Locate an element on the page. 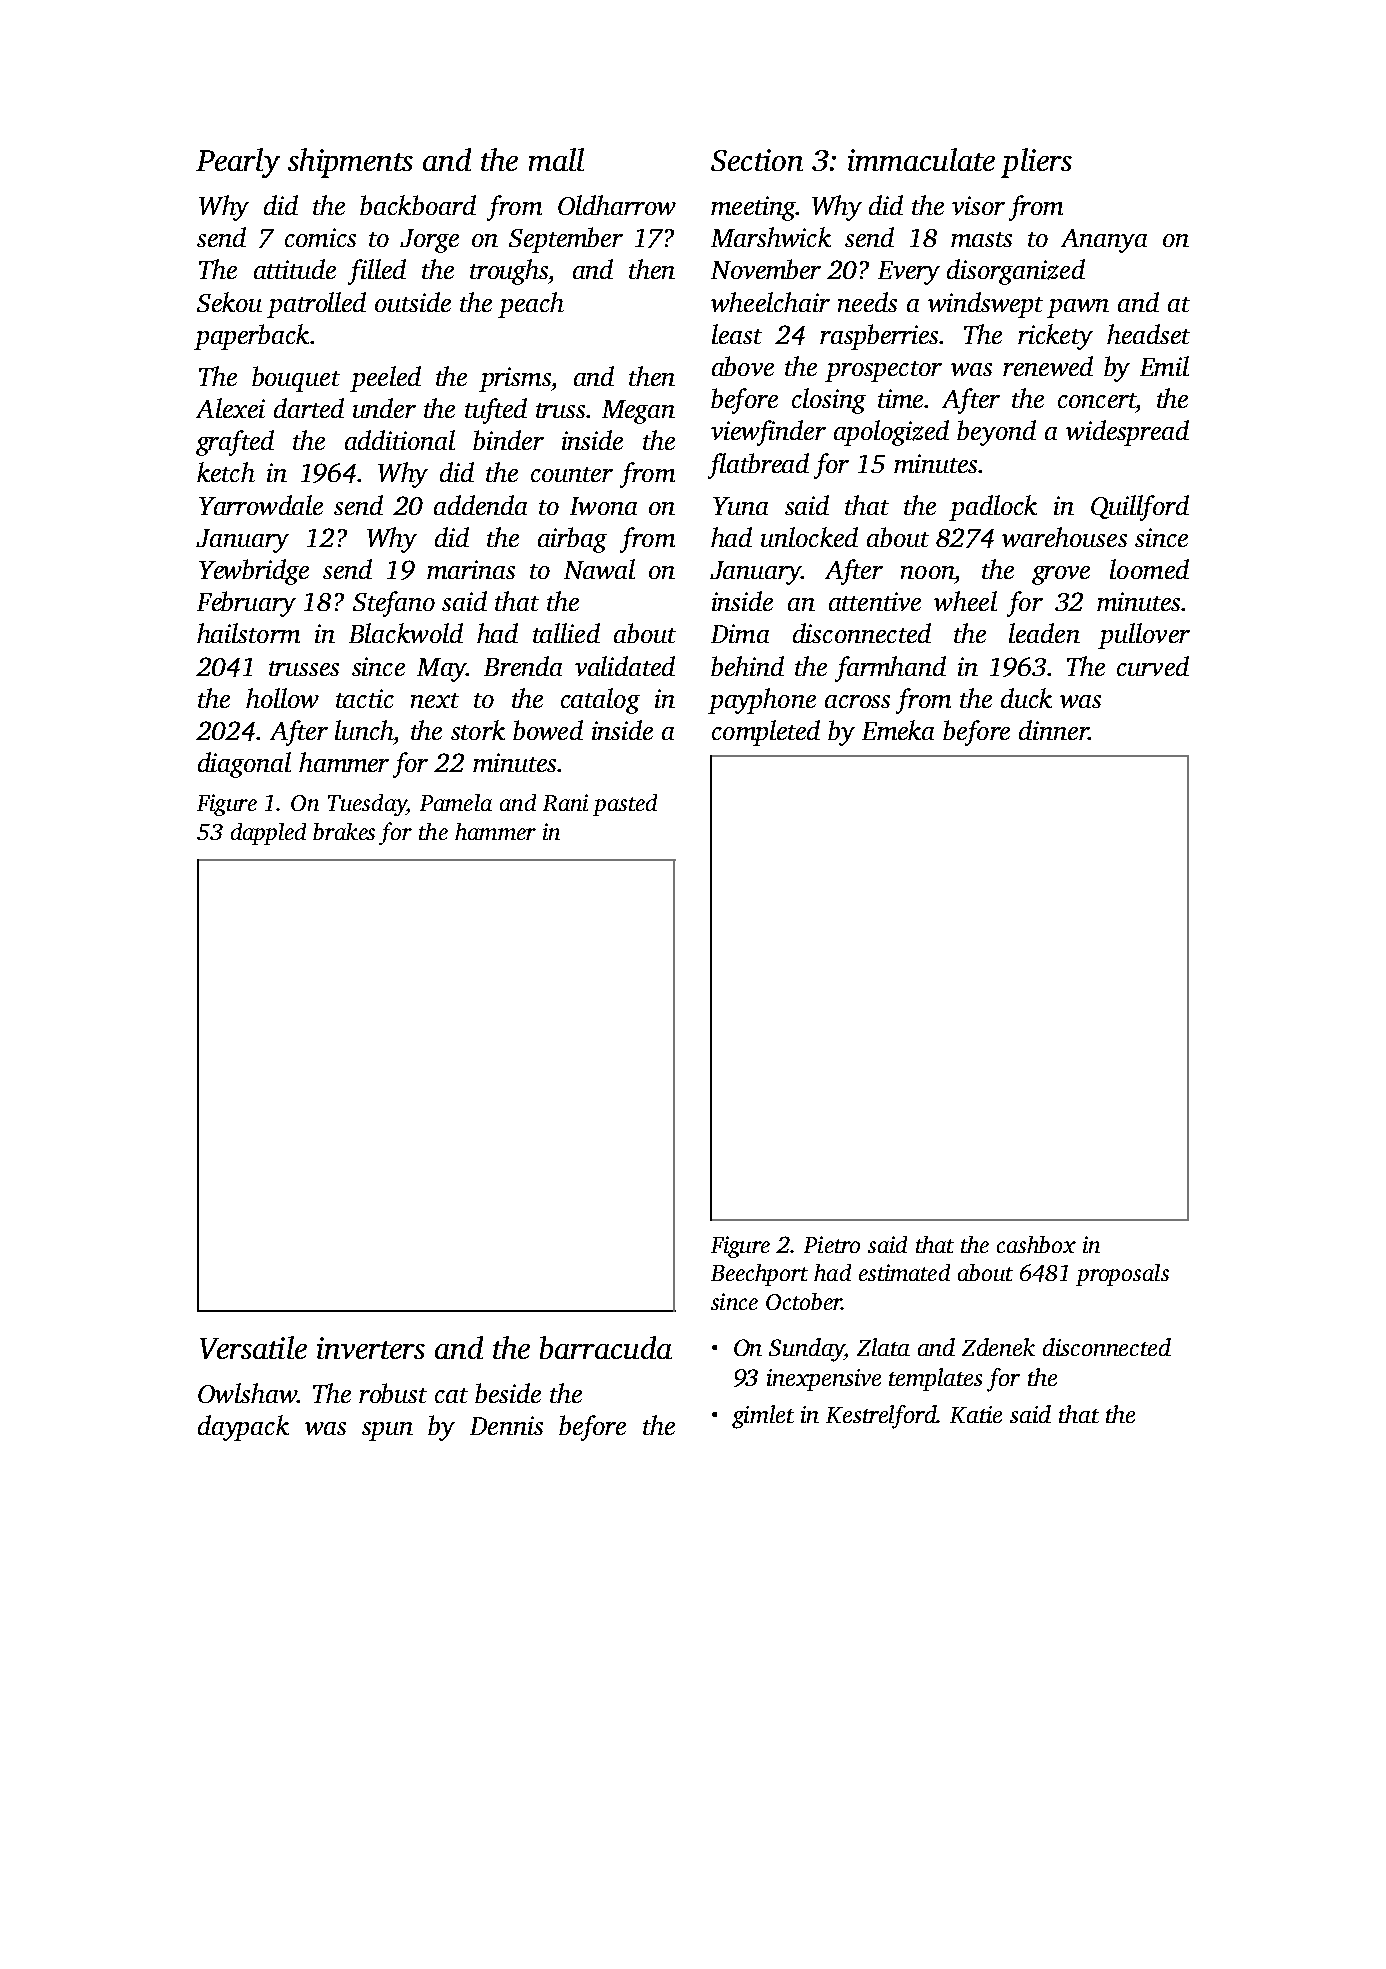  Zdenek is located at coordinates (998, 1347).
